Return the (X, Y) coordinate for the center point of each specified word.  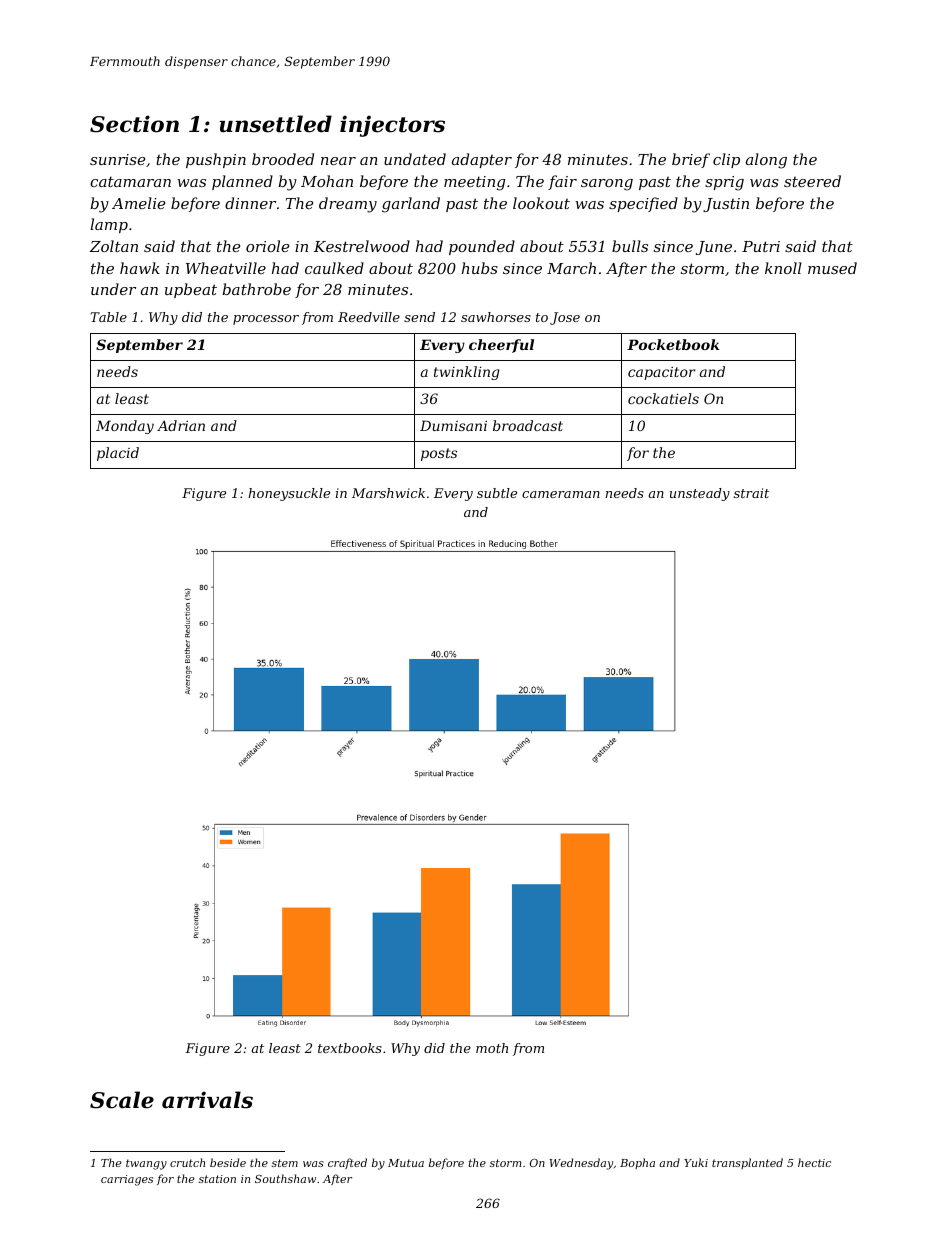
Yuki (696, 1162)
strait (751, 493)
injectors (392, 126)
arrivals (207, 1100)
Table (109, 317)
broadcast (528, 425)
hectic (814, 1162)
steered (812, 181)
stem (285, 1163)
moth (492, 1048)
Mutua (406, 1163)
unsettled (275, 124)
